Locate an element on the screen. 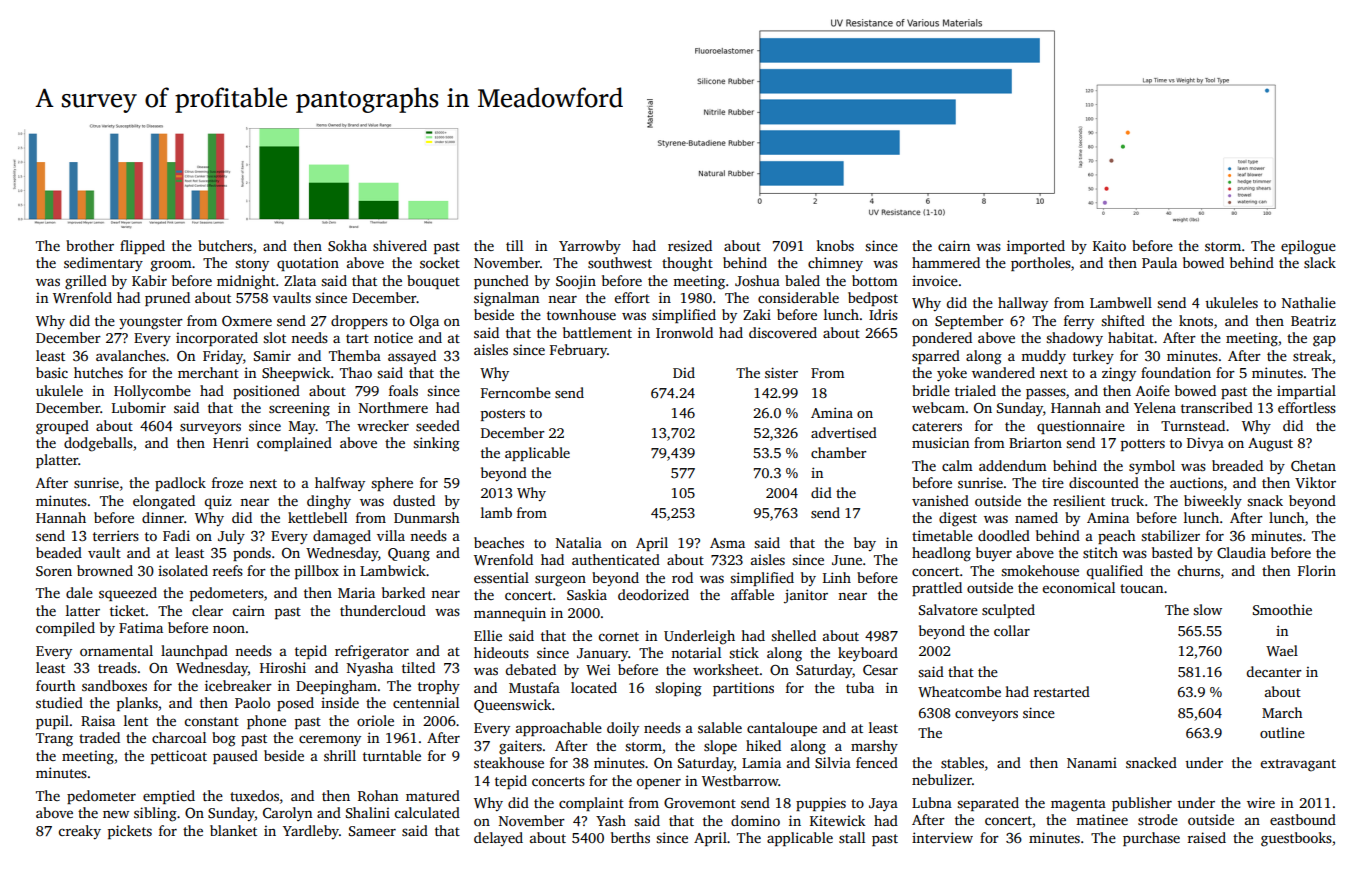 The width and height of the screenshot is (1372, 887). impartial is located at coordinates (1306, 392).
